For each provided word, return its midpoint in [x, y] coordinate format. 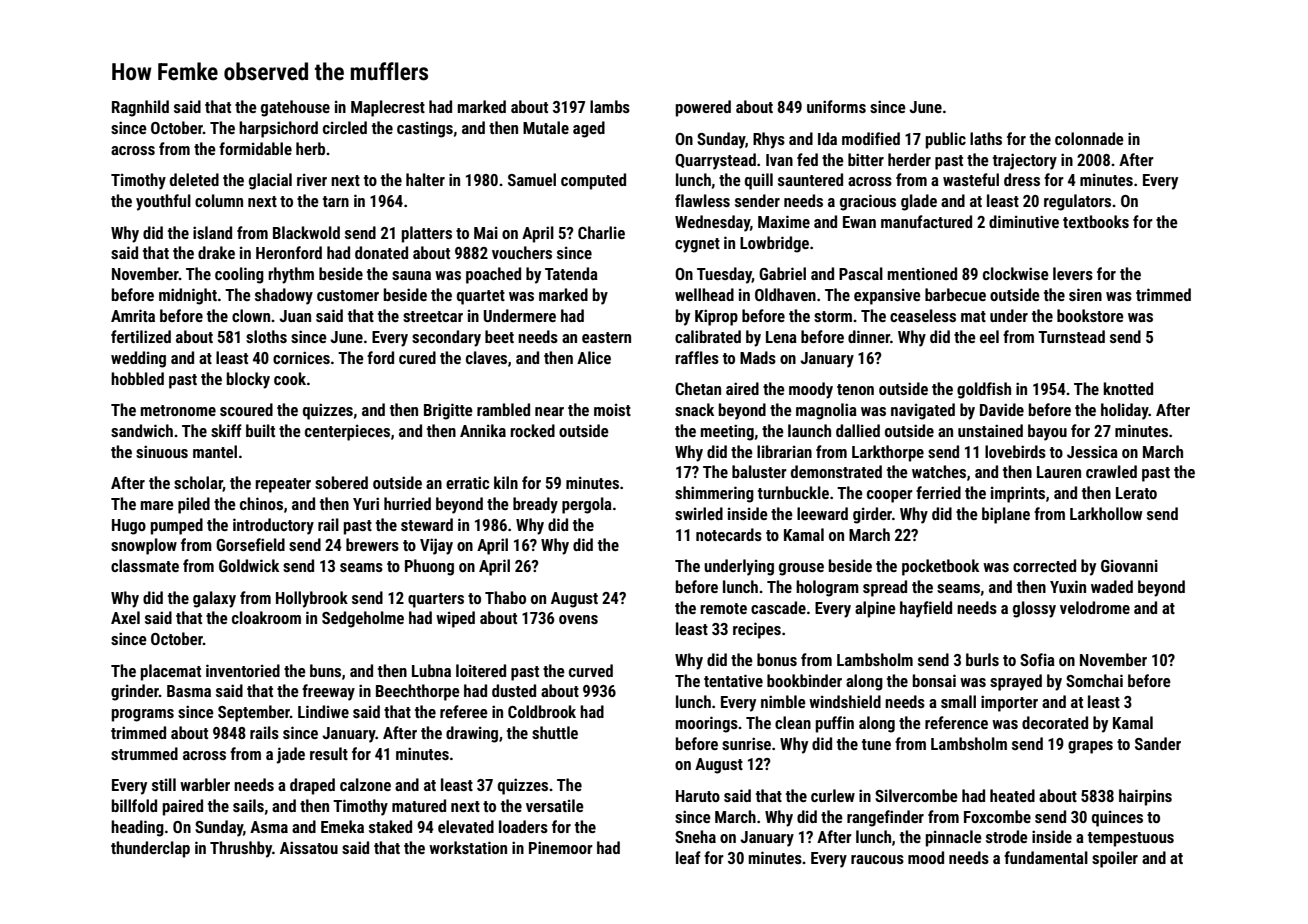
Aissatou [309, 847]
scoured [246, 409]
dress [1022, 179]
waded [1112, 586]
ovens [578, 619]
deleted [194, 179]
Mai [486, 233]
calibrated [708, 336]
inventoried [243, 670]
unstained [990, 430]
